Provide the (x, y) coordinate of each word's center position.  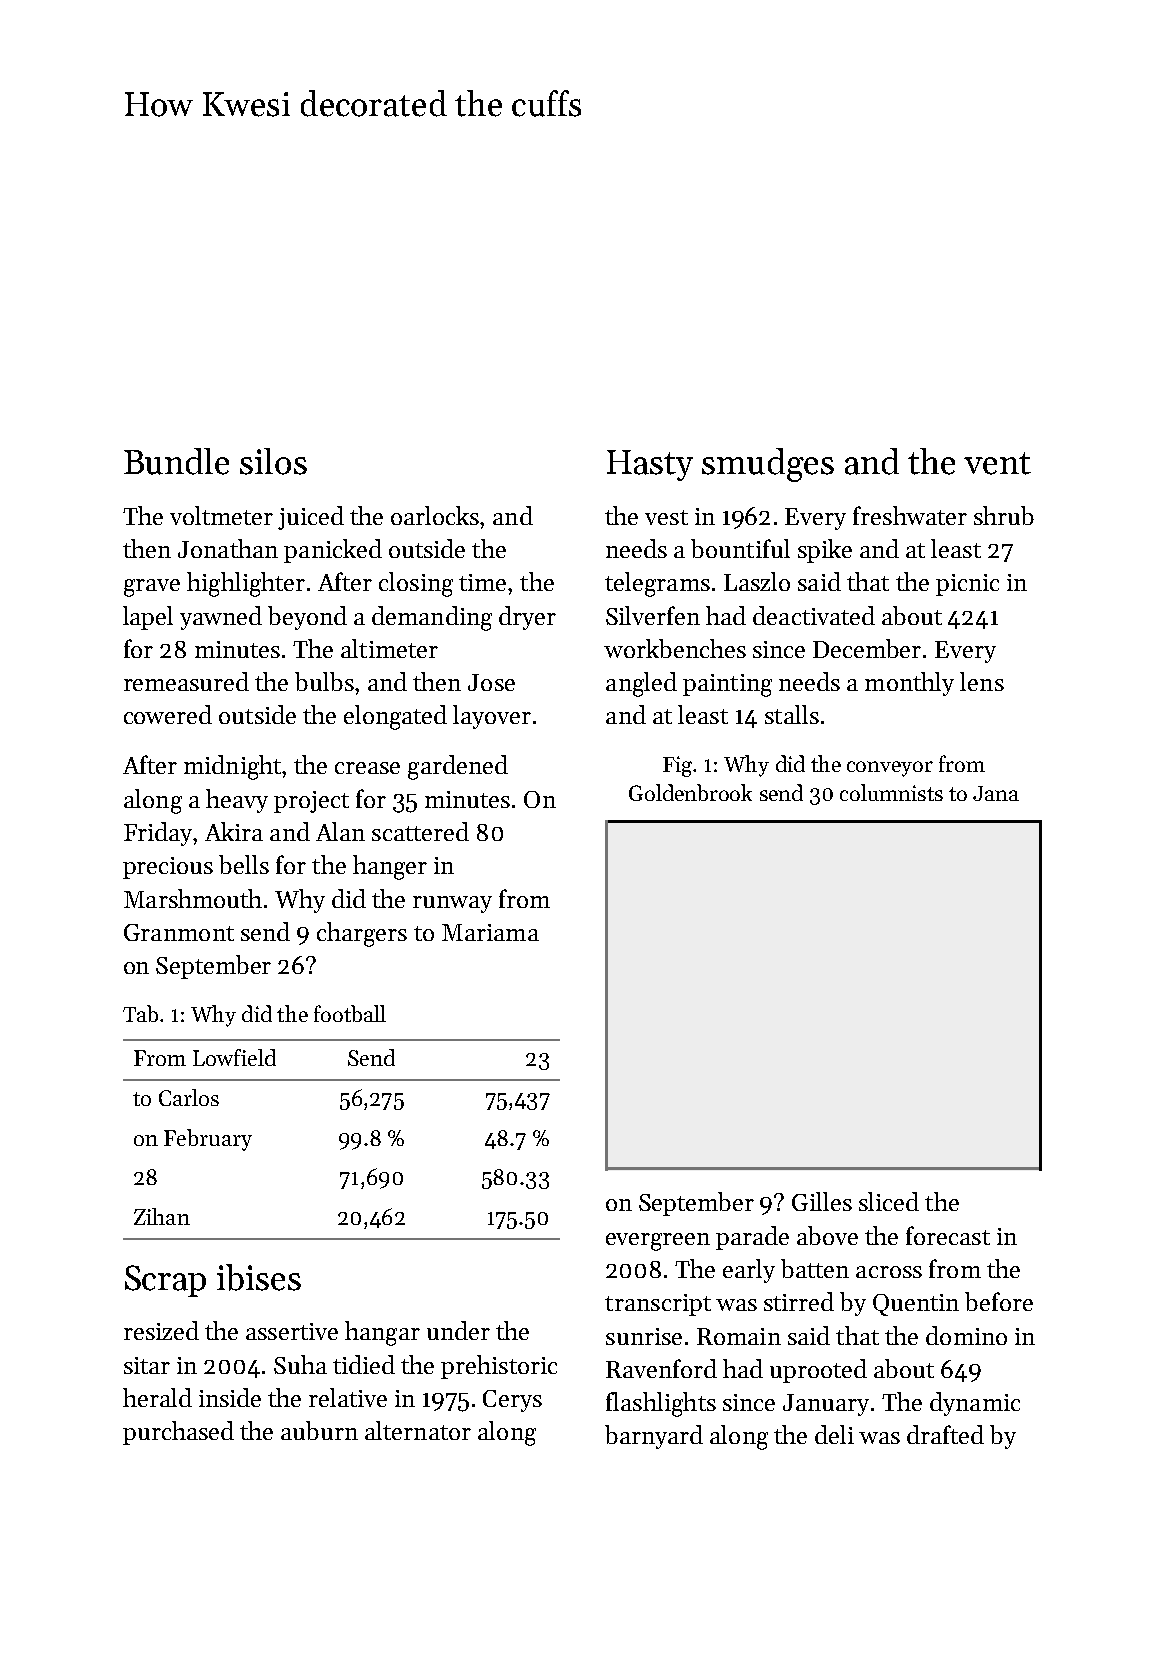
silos (273, 461)
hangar (382, 1333)
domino (966, 1335)
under (458, 1330)
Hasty (650, 465)
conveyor (890, 769)
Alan (340, 831)
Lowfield (234, 1057)
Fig (677, 766)
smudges (768, 465)
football (350, 1013)
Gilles (822, 1201)
